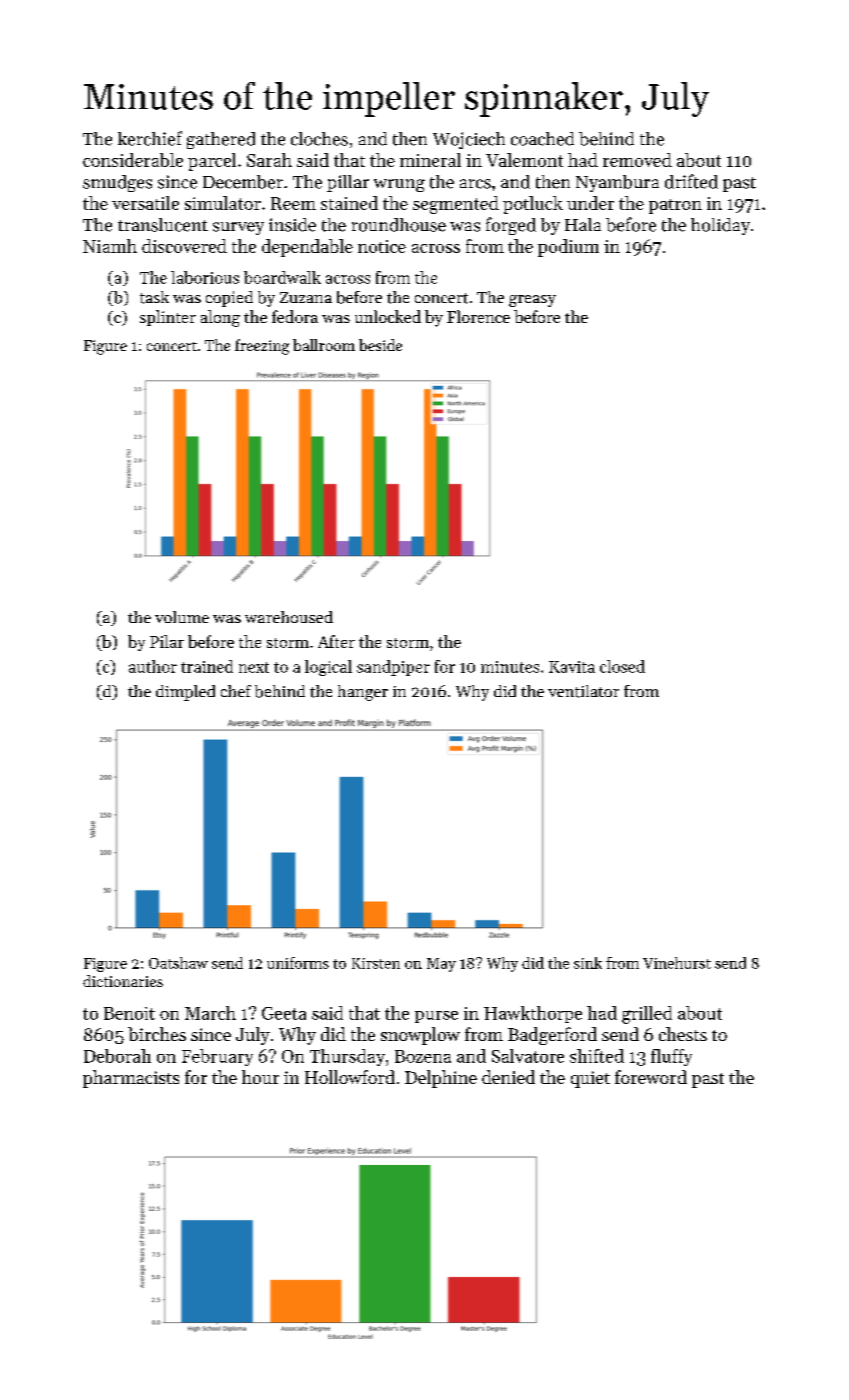 Image resolution: width=849 pixels, height=1400 pixels. I want to click on versatile, so click(145, 203).
